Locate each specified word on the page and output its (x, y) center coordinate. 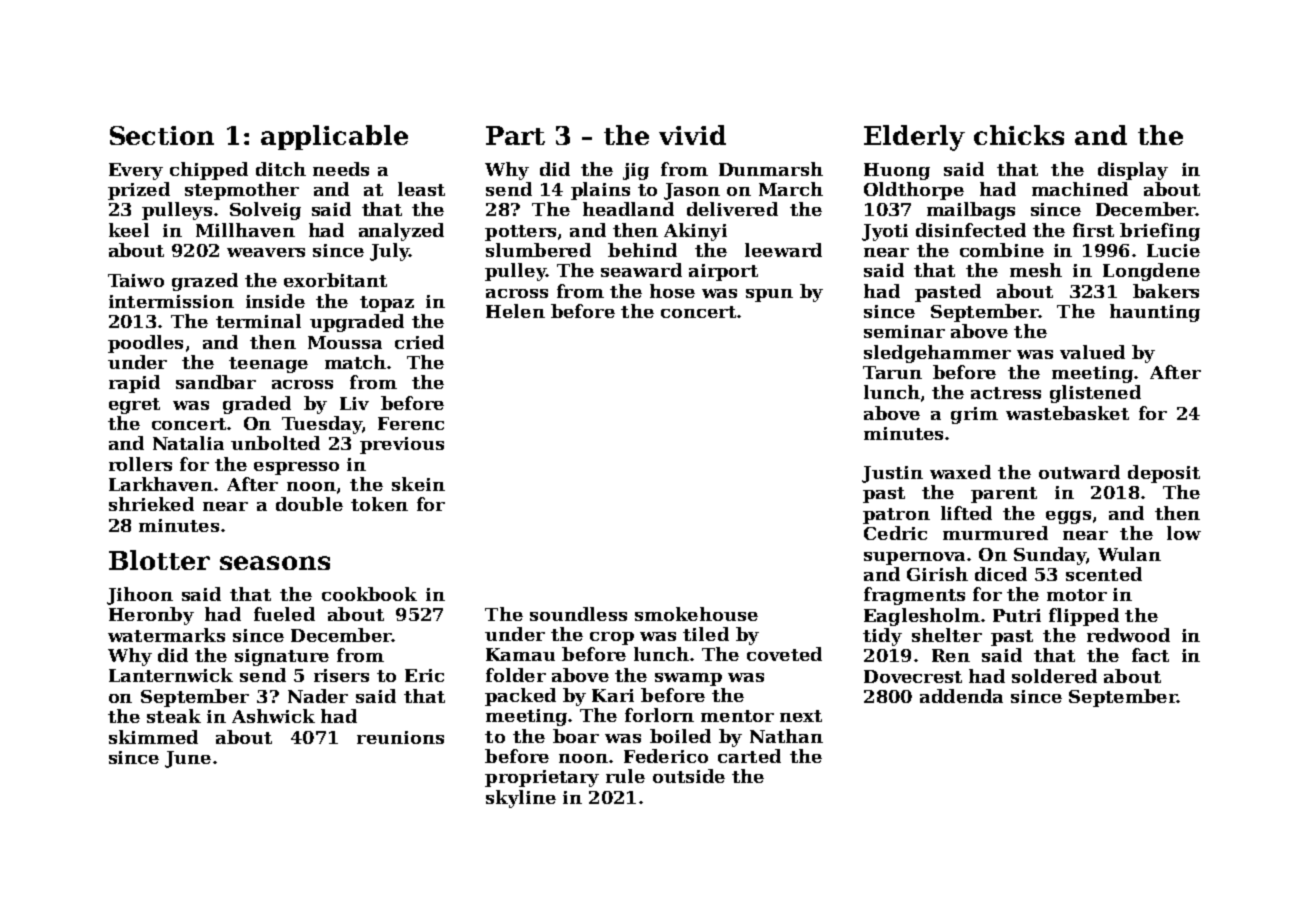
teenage (268, 365)
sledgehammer (937, 354)
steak (174, 716)
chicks (1019, 135)
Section (162, 135)
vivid (692, 135)
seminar (904, 331)
